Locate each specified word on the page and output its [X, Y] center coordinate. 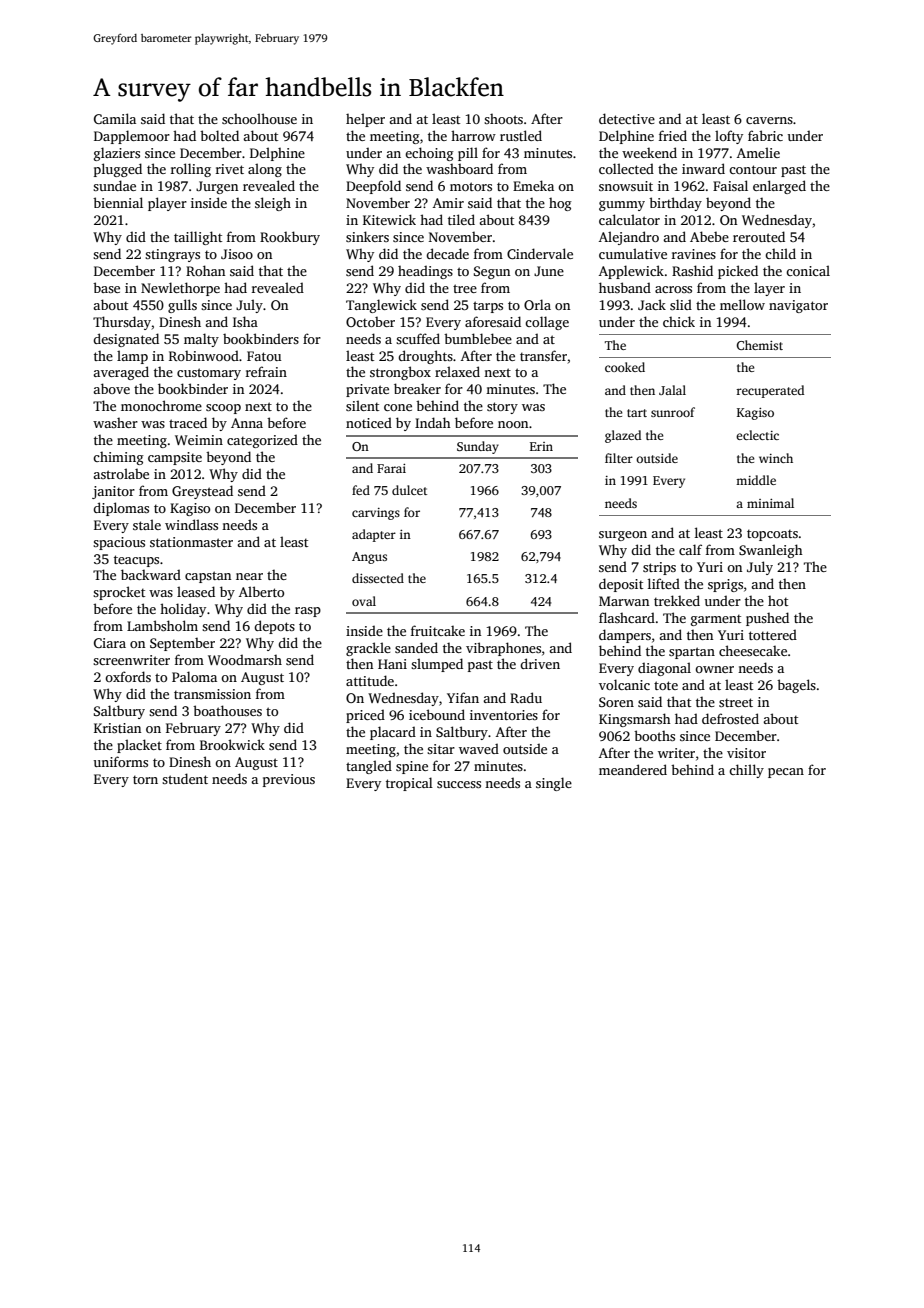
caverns [769, 120]
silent [362, 405]
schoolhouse [259, 118]
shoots [503, 119]
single [554, 784]
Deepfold [373, 187]
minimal [770, 503]
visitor [746, 753]
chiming [118, 458]
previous [289, 780]
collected [626, 168]
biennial [118, 202]
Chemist [759, 345]
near [249, 576]
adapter [374, 535]
